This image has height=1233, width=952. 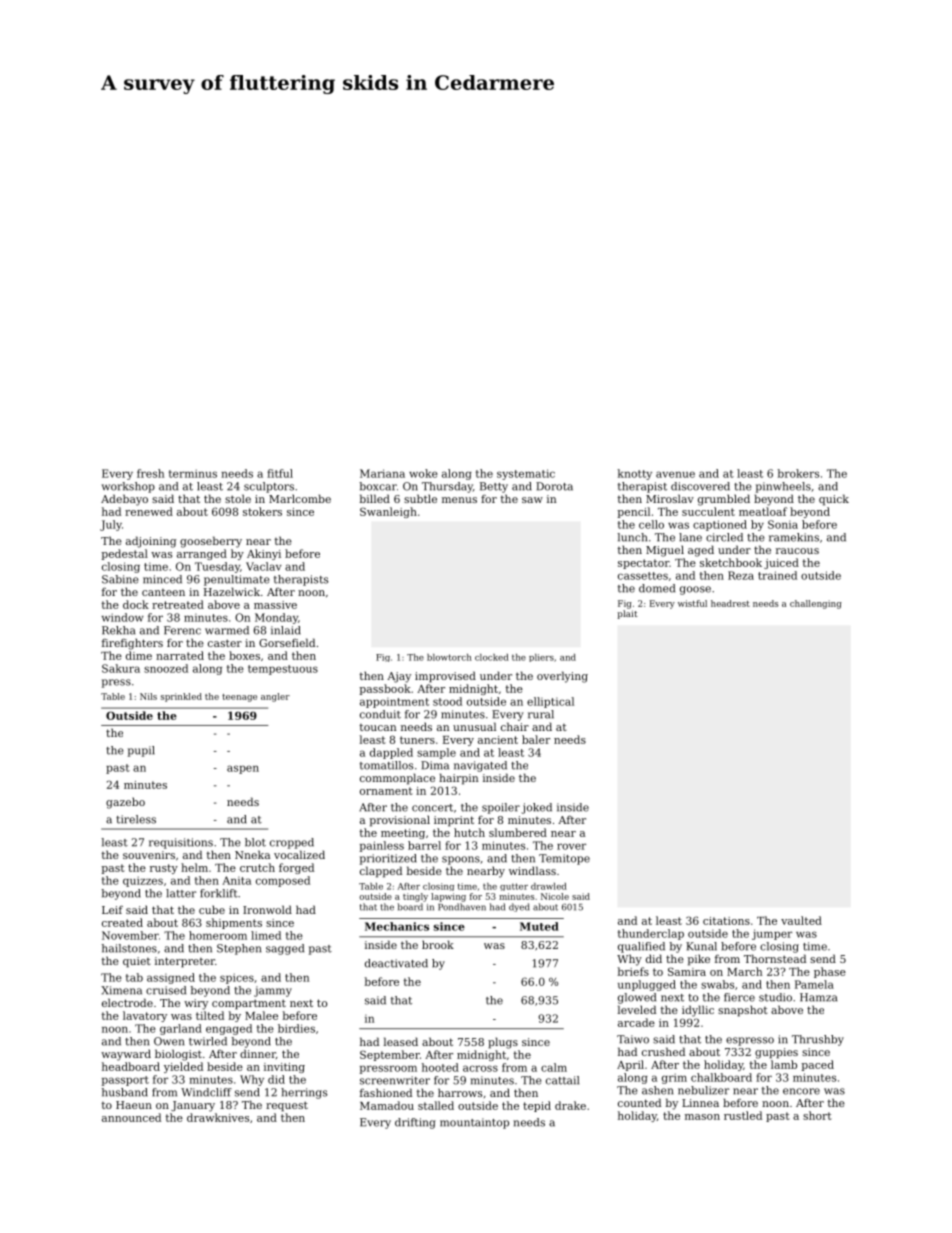 I want to click on brokers, so click(x=798, y=473).
